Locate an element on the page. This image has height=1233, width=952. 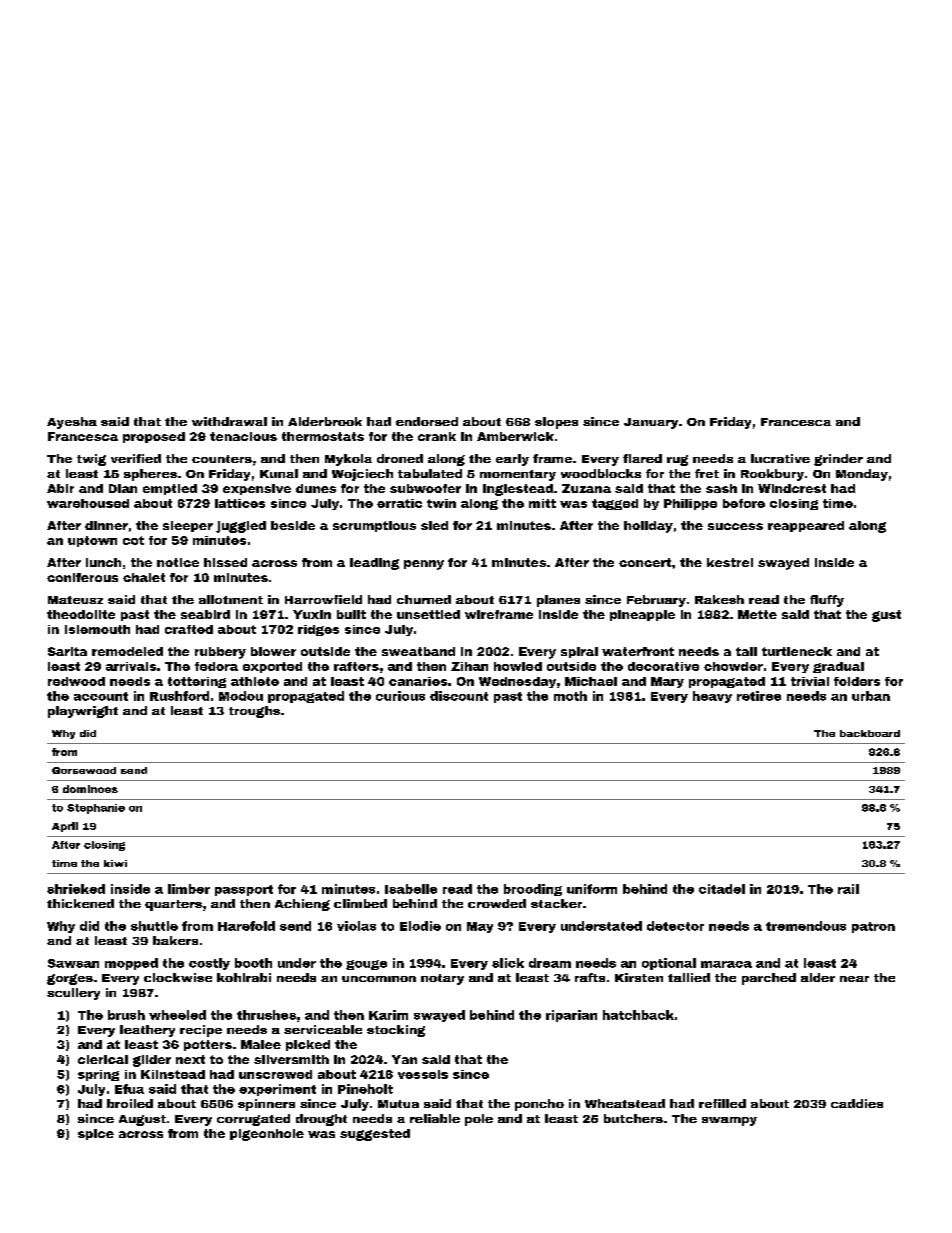
spheres is located at coordinates (150, 475).
